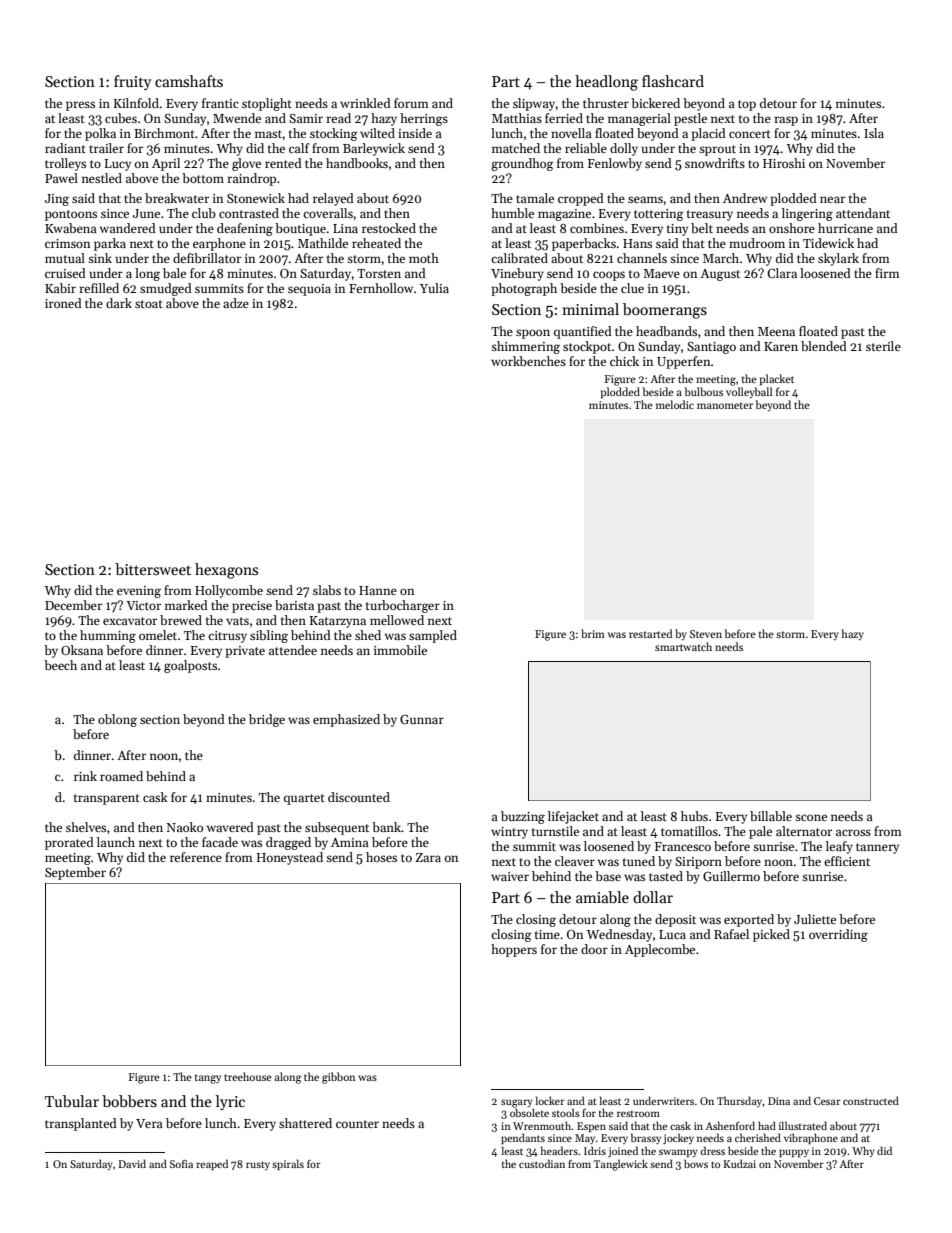 Image resolution: width=952 pixels, height=1233 pixels. What do you see at coordinates (706, 634) in the page?
I see `Steven` at bounding box center [706, 634].
